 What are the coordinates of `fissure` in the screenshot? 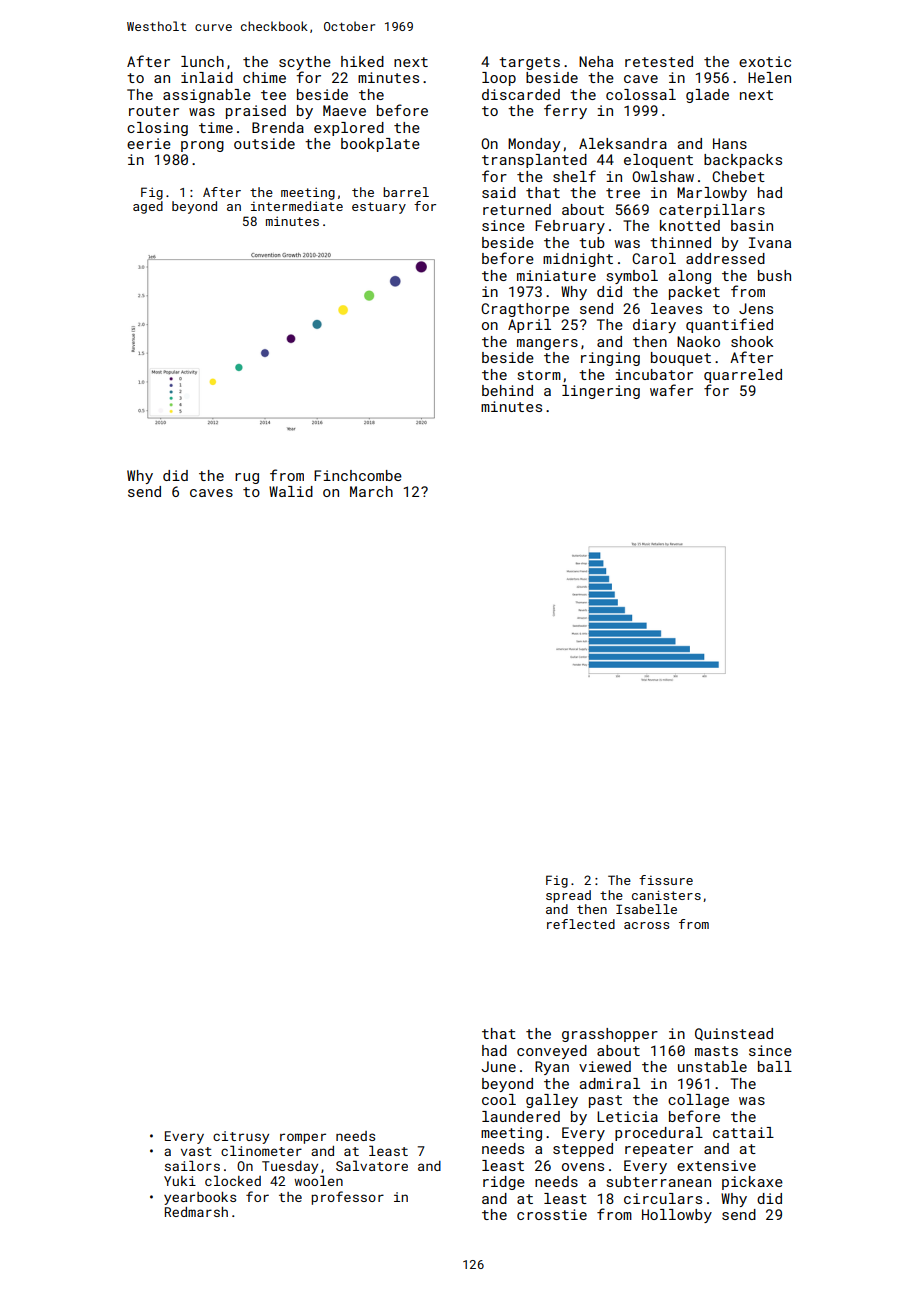 It's located at (666, 880).
